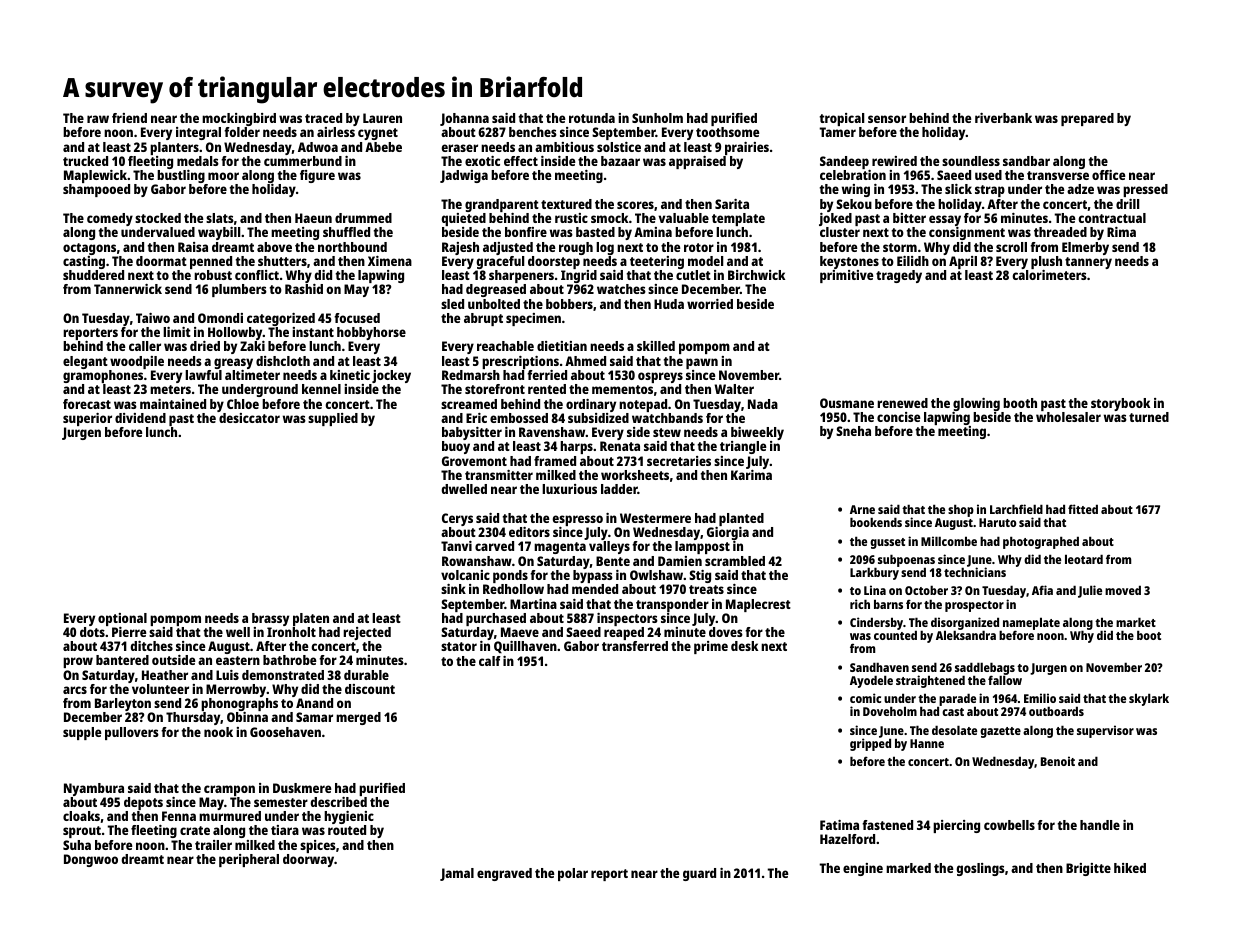 The width and height of the page is (1233, 952). I want to click on Sunholm, so click(657, 118).
